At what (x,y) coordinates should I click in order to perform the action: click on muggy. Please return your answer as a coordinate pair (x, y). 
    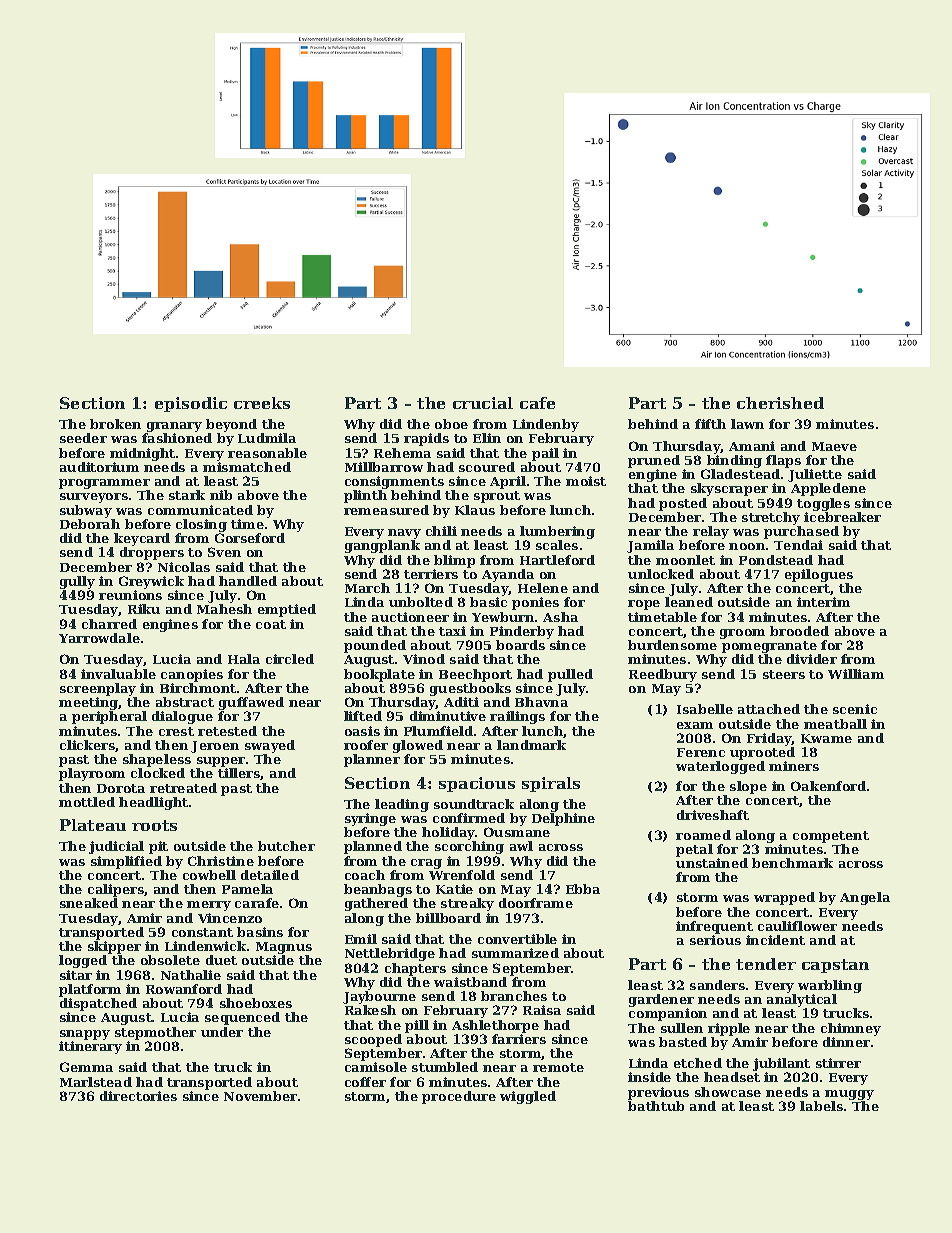
    Looking at the image, I should click on (849, 1095).
